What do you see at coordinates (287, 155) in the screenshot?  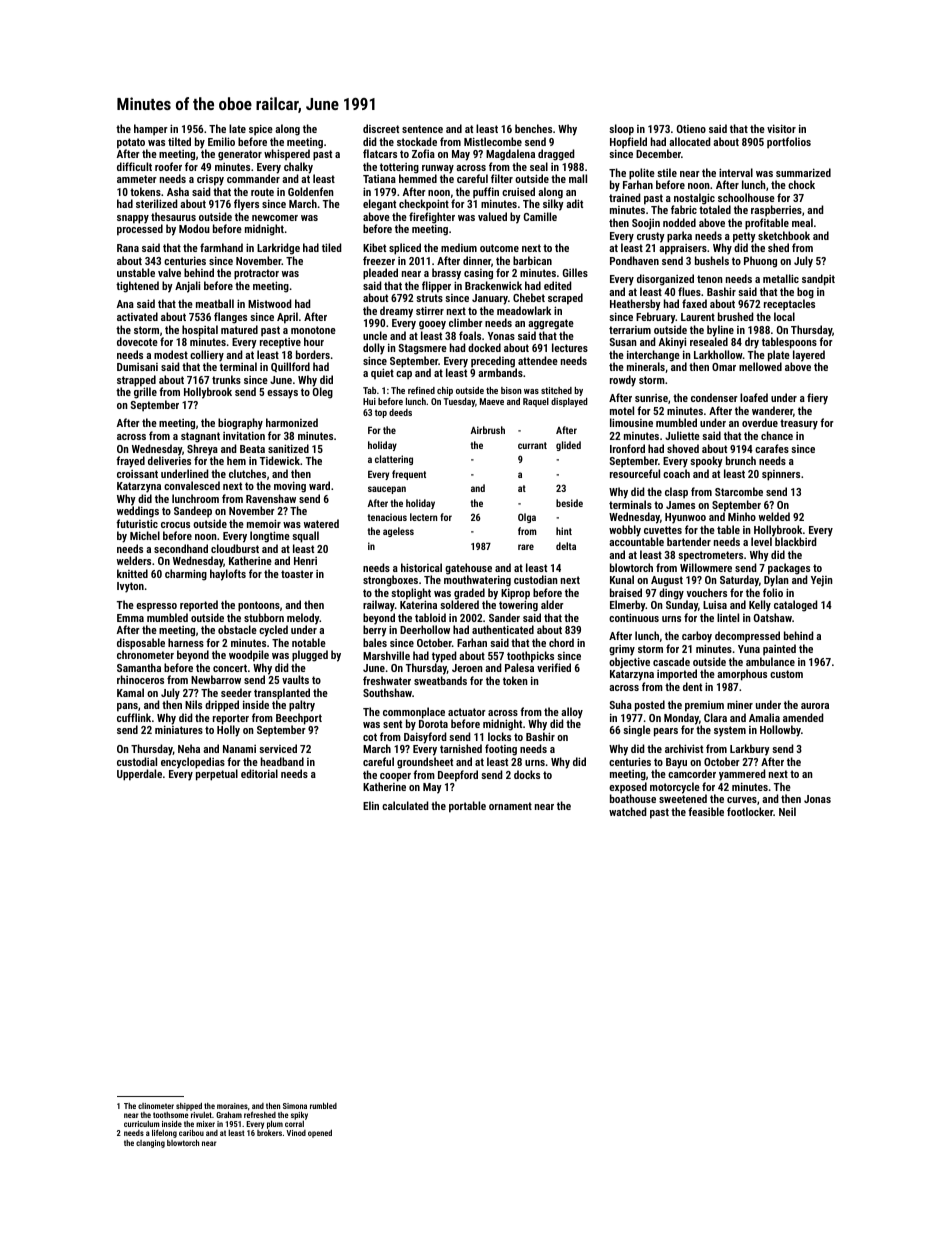 I see `whispered` at bounding box center [287, 155].
